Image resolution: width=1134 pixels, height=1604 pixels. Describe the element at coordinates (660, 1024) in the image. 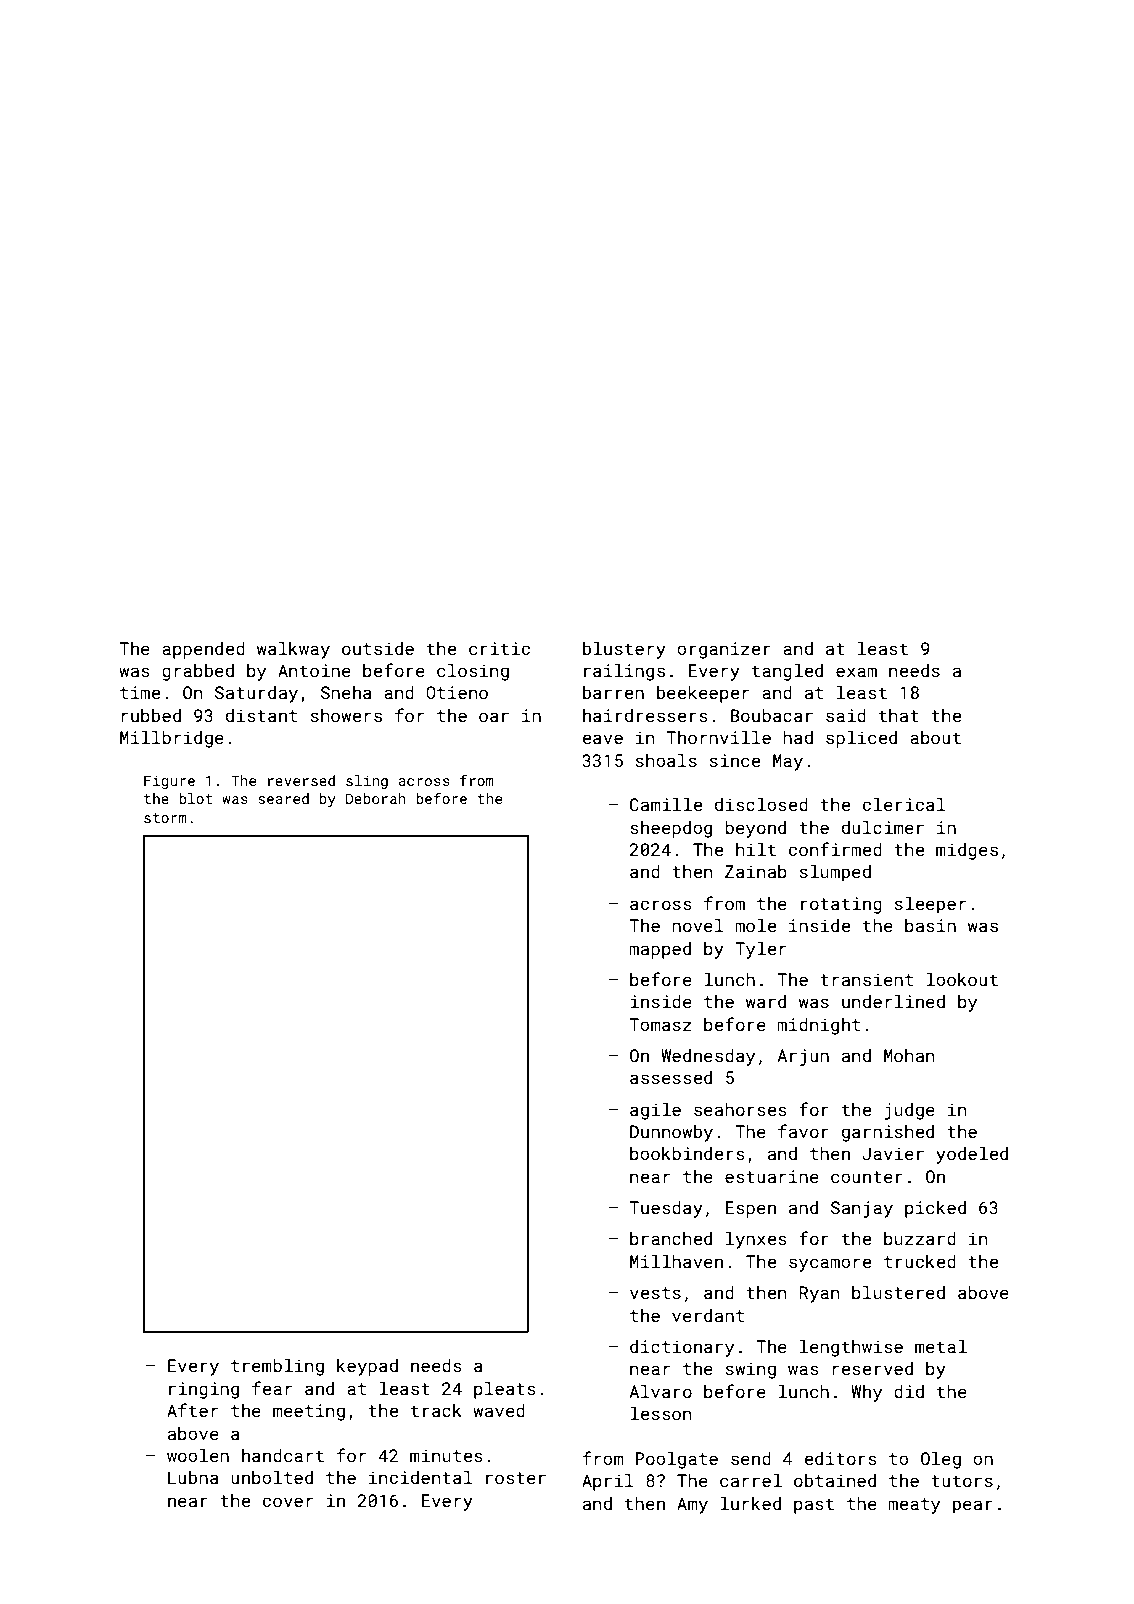

I see `Tomasz` at that location.
